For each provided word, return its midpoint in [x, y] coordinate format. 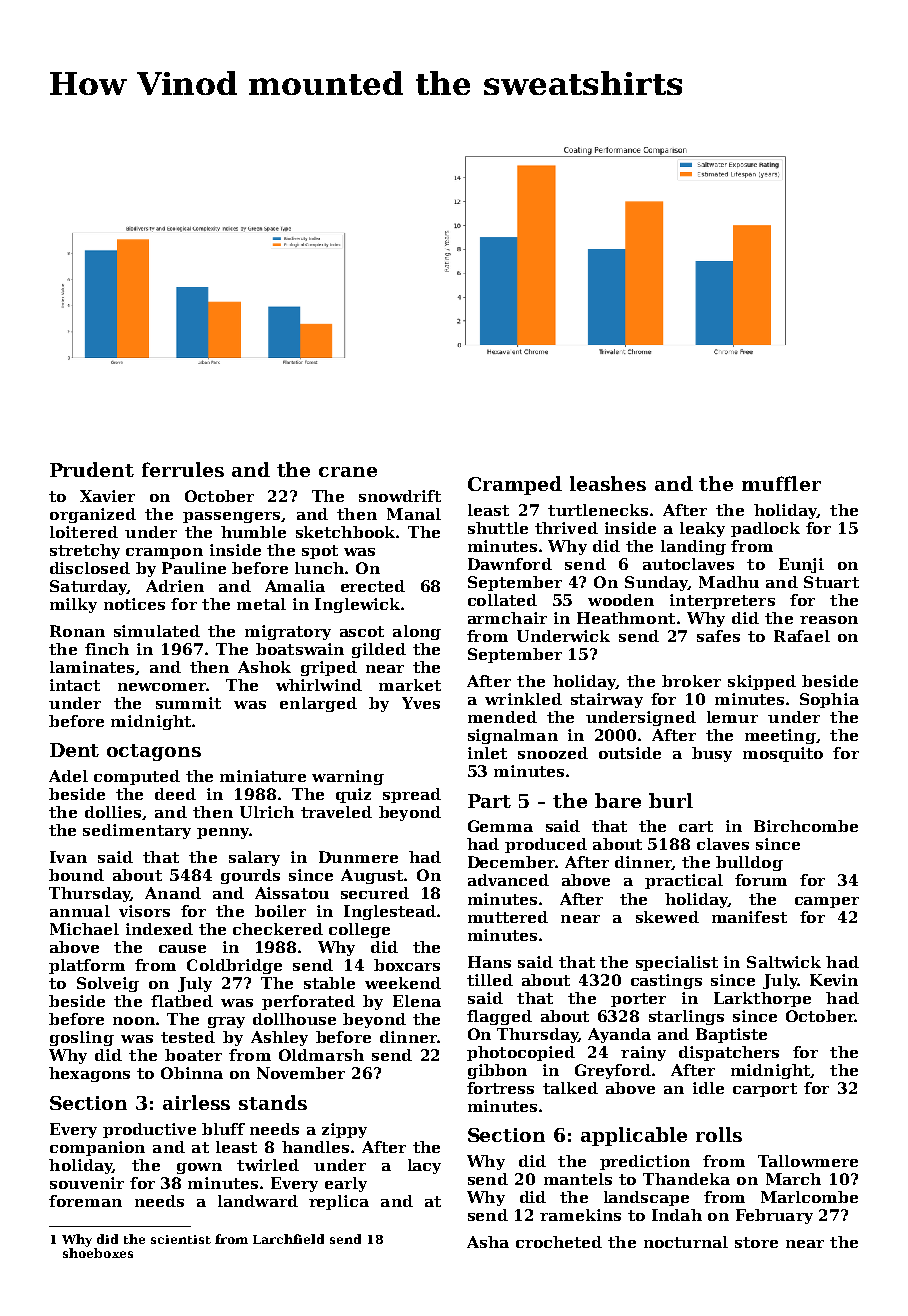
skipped [762, 682]
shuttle [498, 528]
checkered [278, 929]
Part [489, 801]
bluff [223, 1129]
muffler [781, 483]
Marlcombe [809, 1197]
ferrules [183, 469]
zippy [344, 1130]
